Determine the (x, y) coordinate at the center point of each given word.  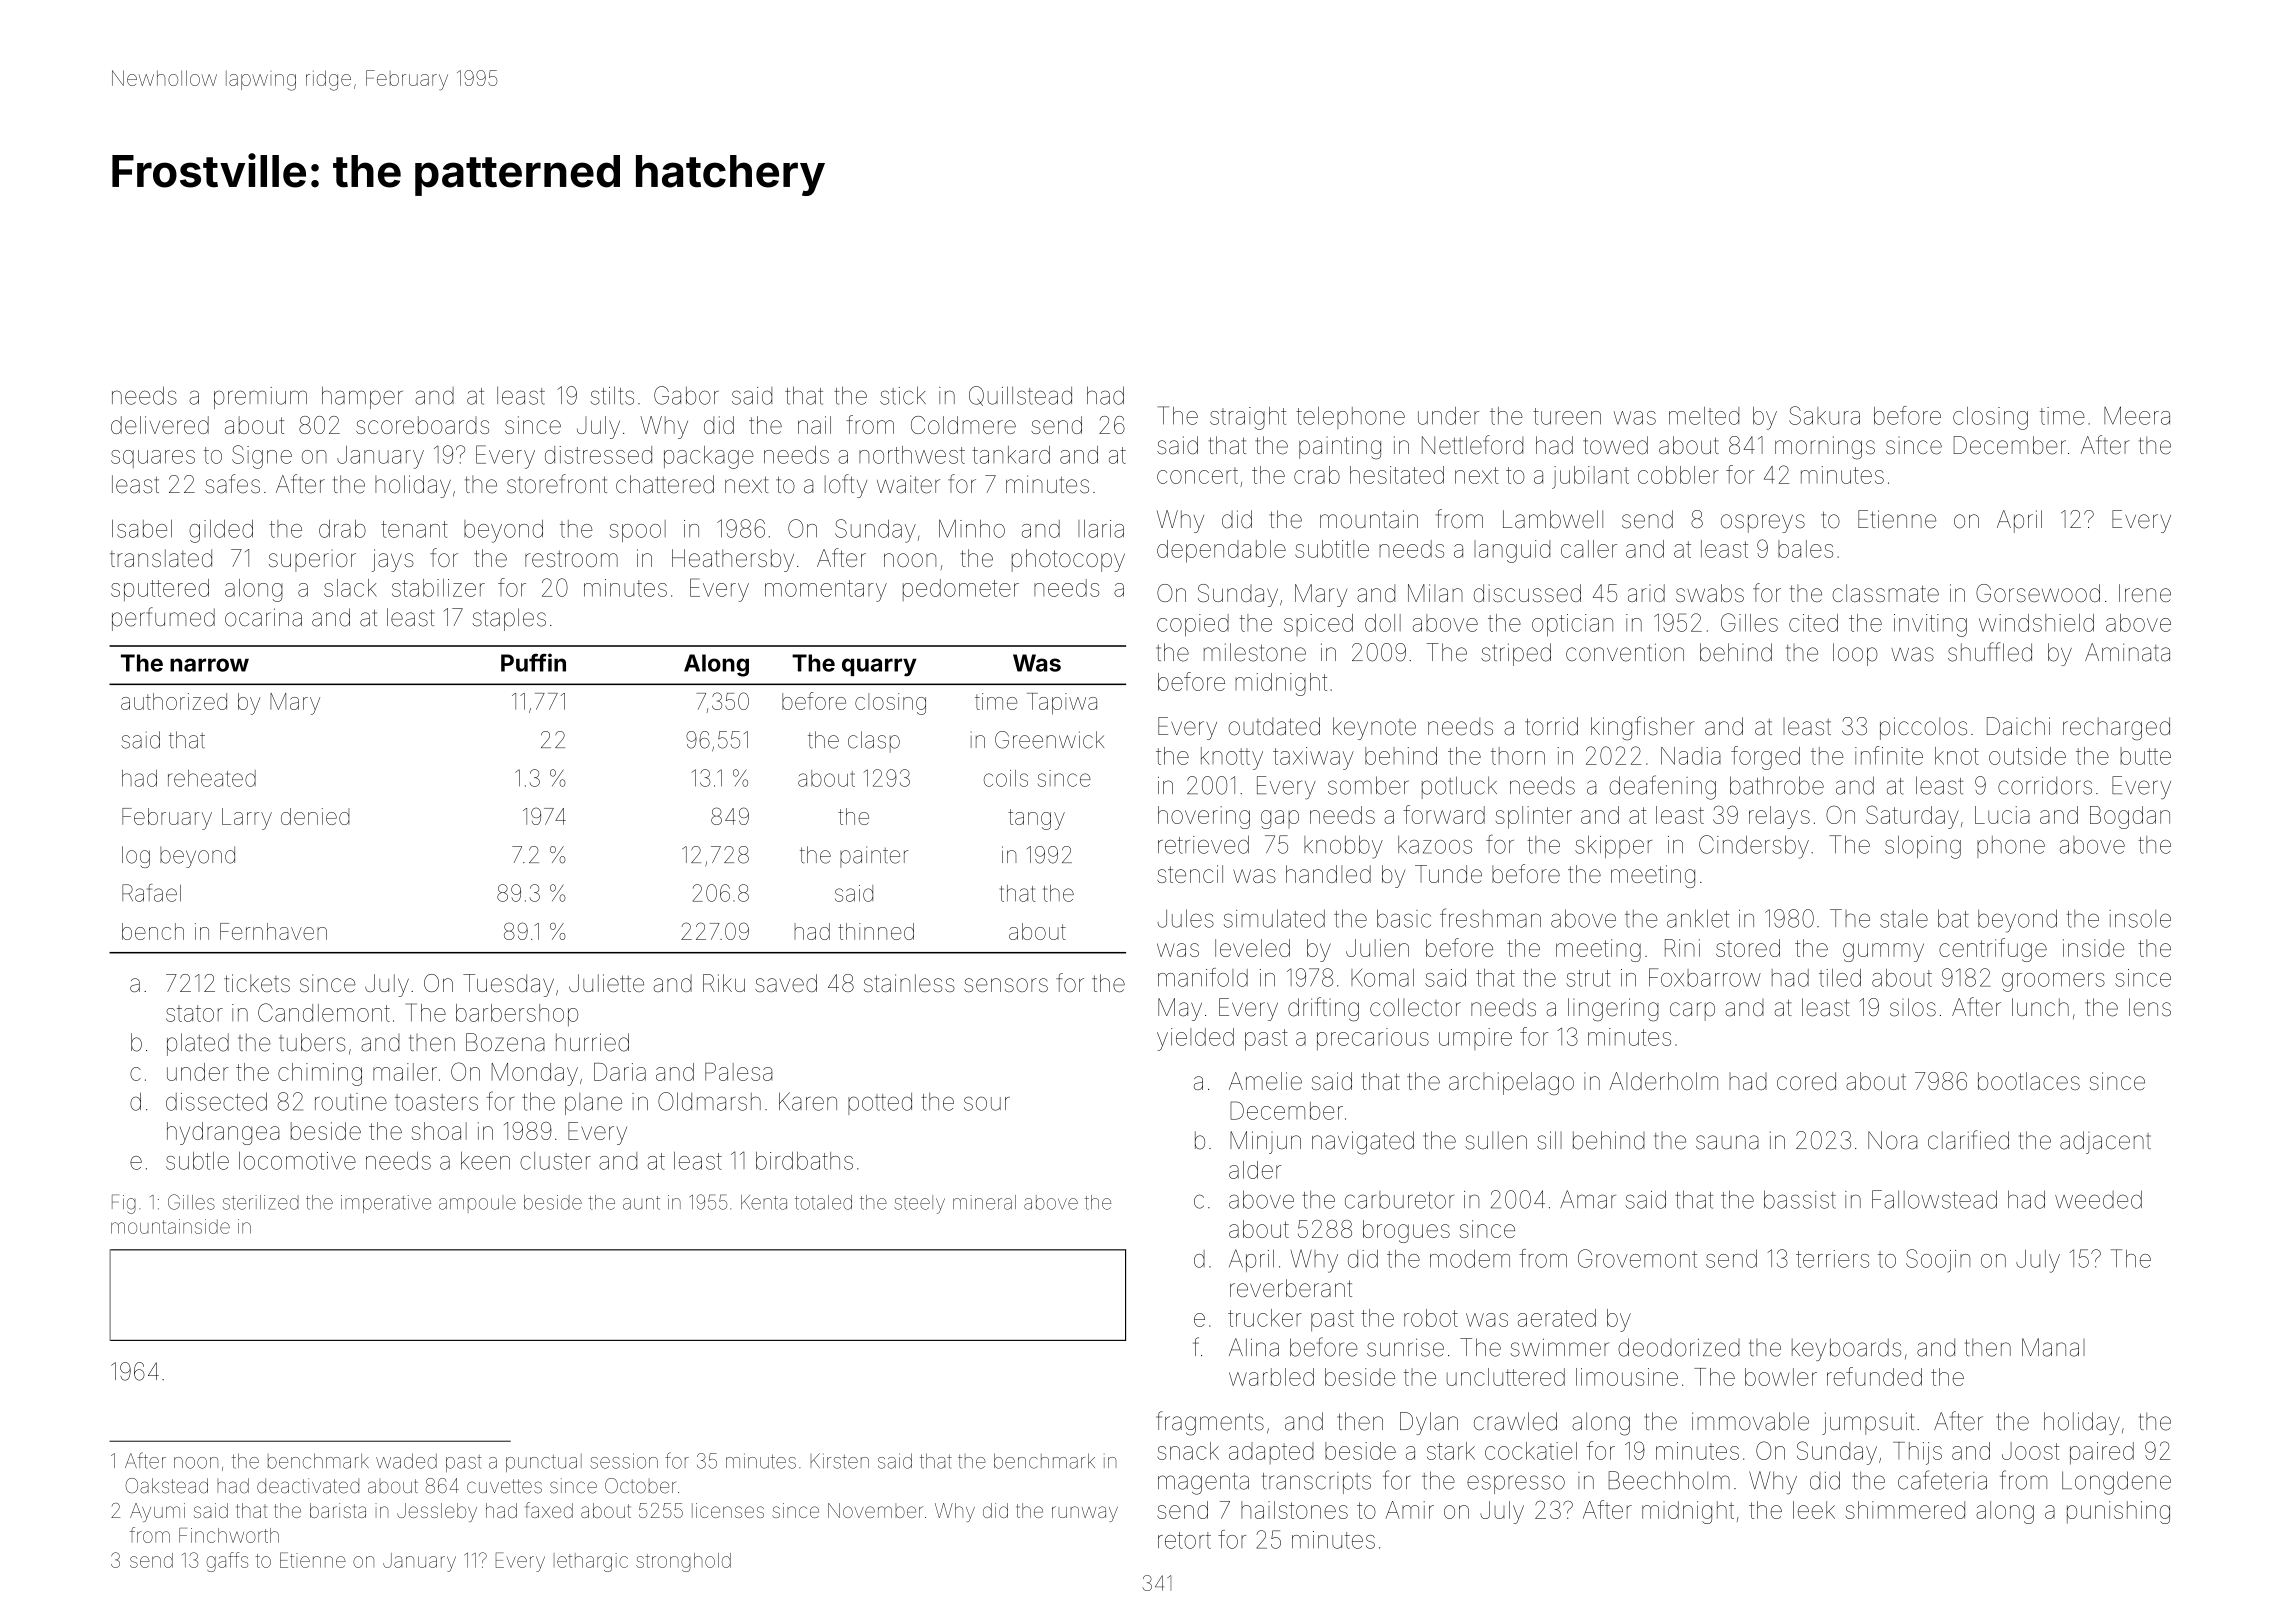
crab (1317, 475)
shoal (439, 1131)
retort (1184, 1540)
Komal (1382, 978)
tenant (414, 529)
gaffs (227, 1562)
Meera (2137, 415)
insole (2140, 919)
